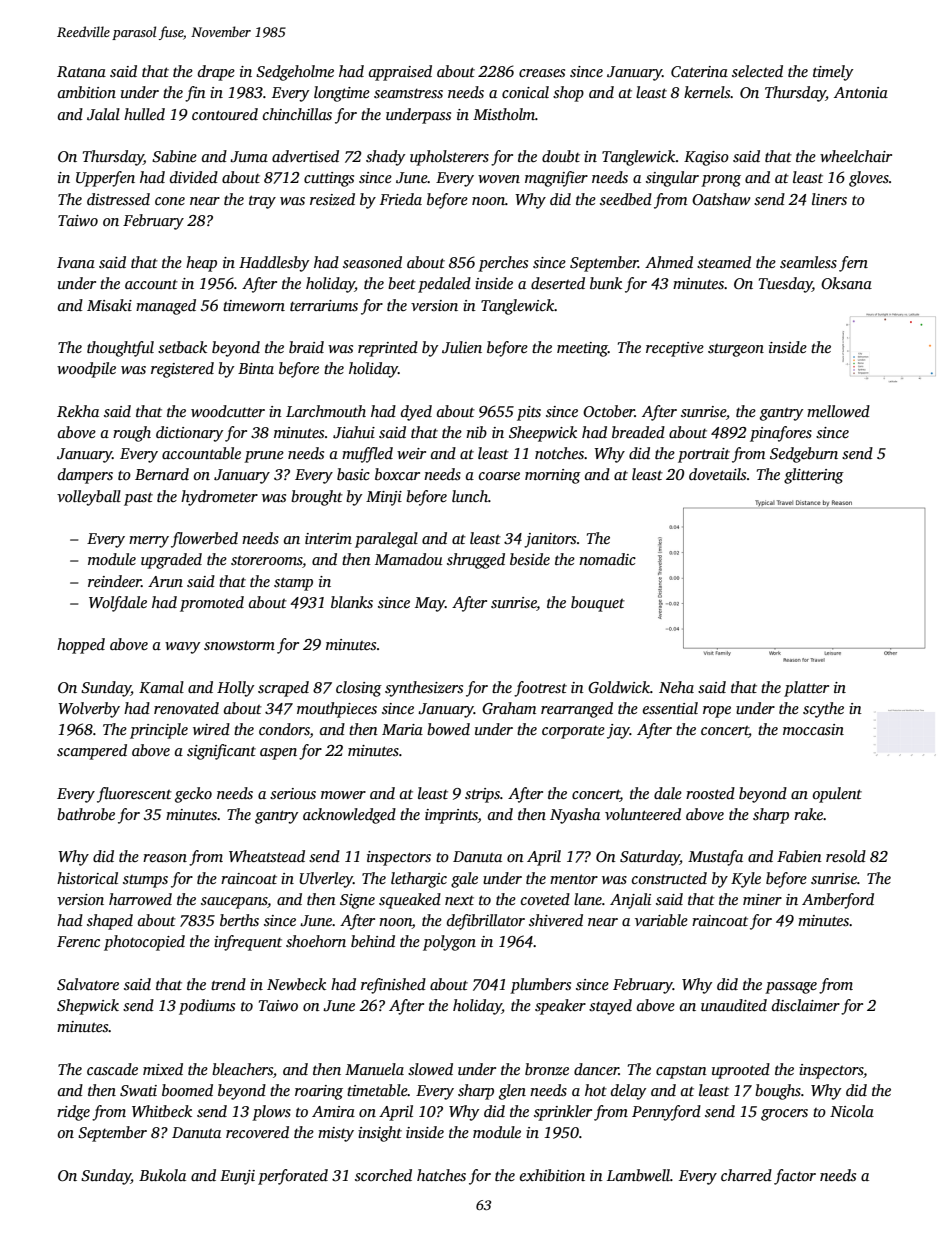 The width and height of the screenshot is (952, 1233). What do you see at coordinates (610, 1007) in the screenshot?
I see `stayed` at bounding box center [610, 1007].
